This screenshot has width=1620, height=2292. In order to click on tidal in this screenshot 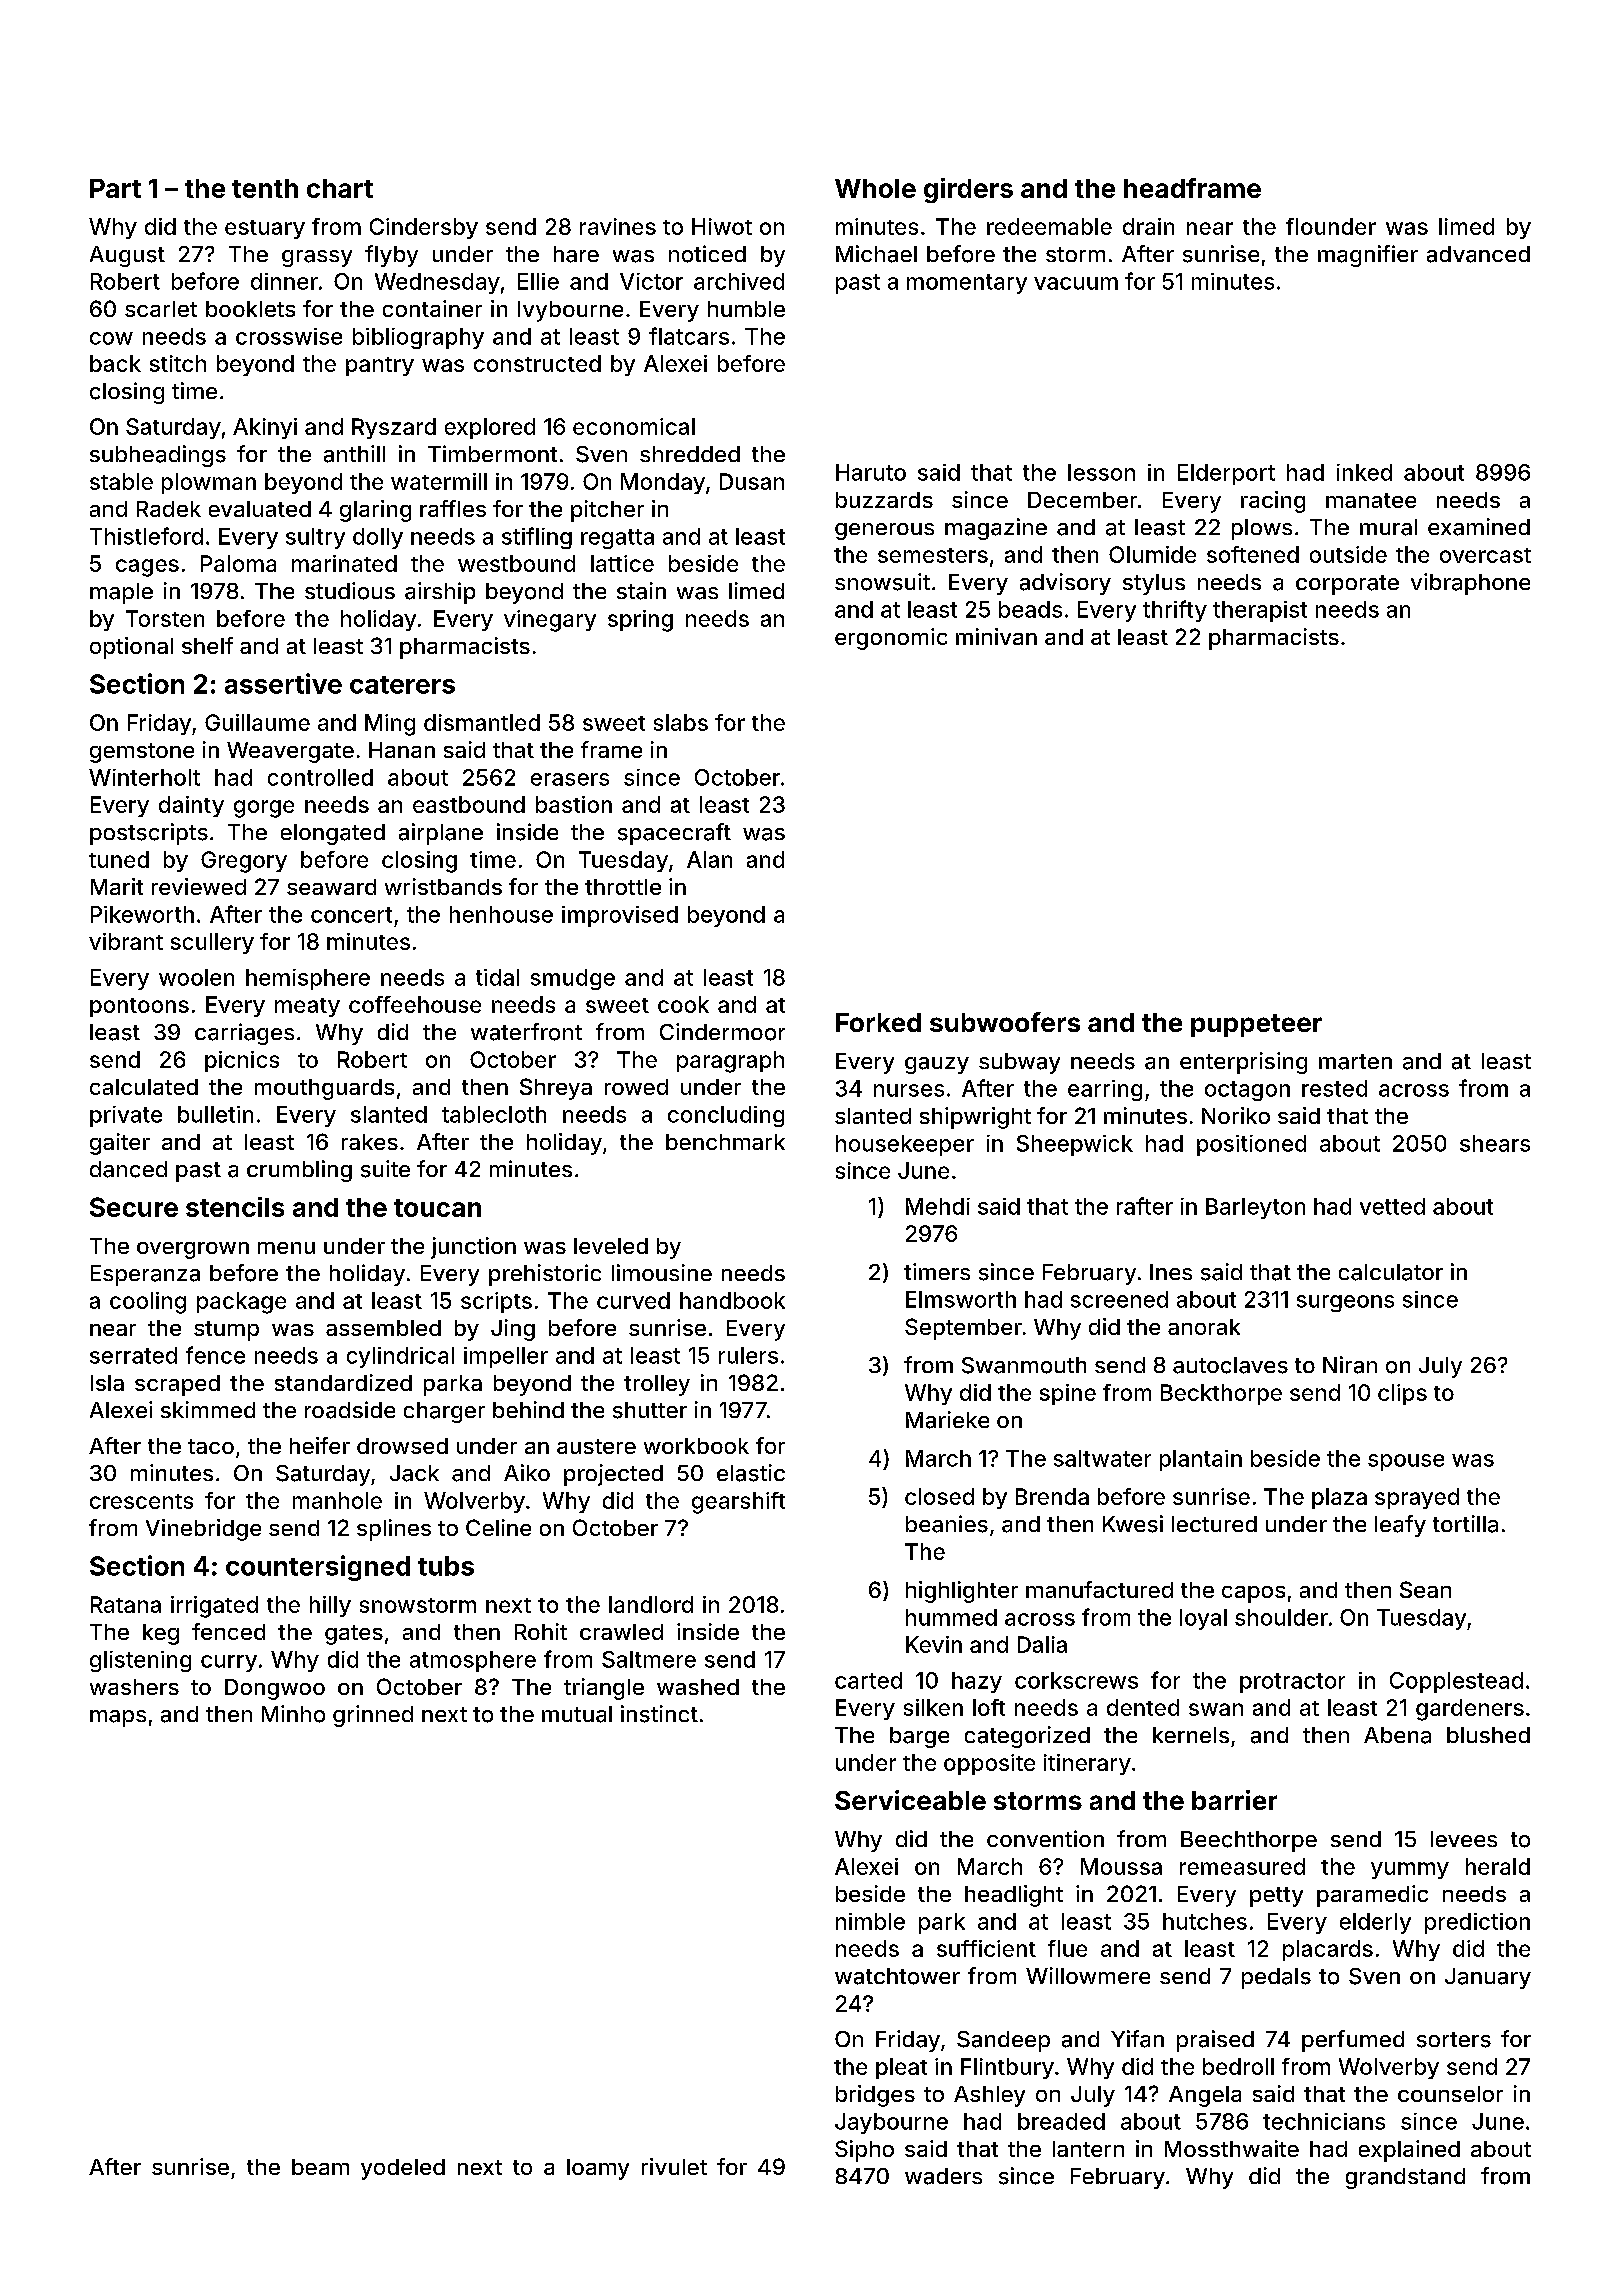, I will do `click(497, 977)`.
